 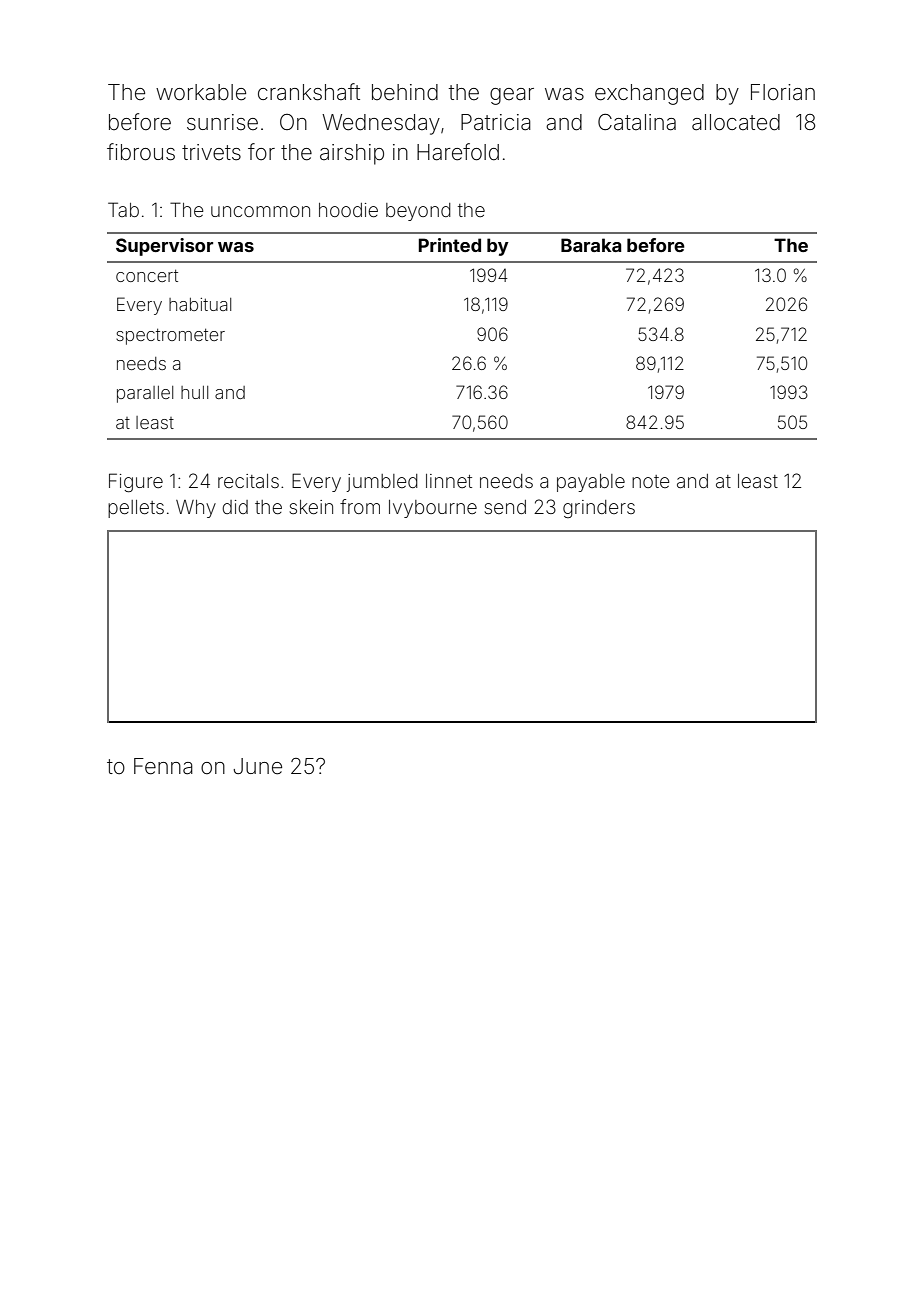 I want to click on Why, so click(x=196, y=509).
